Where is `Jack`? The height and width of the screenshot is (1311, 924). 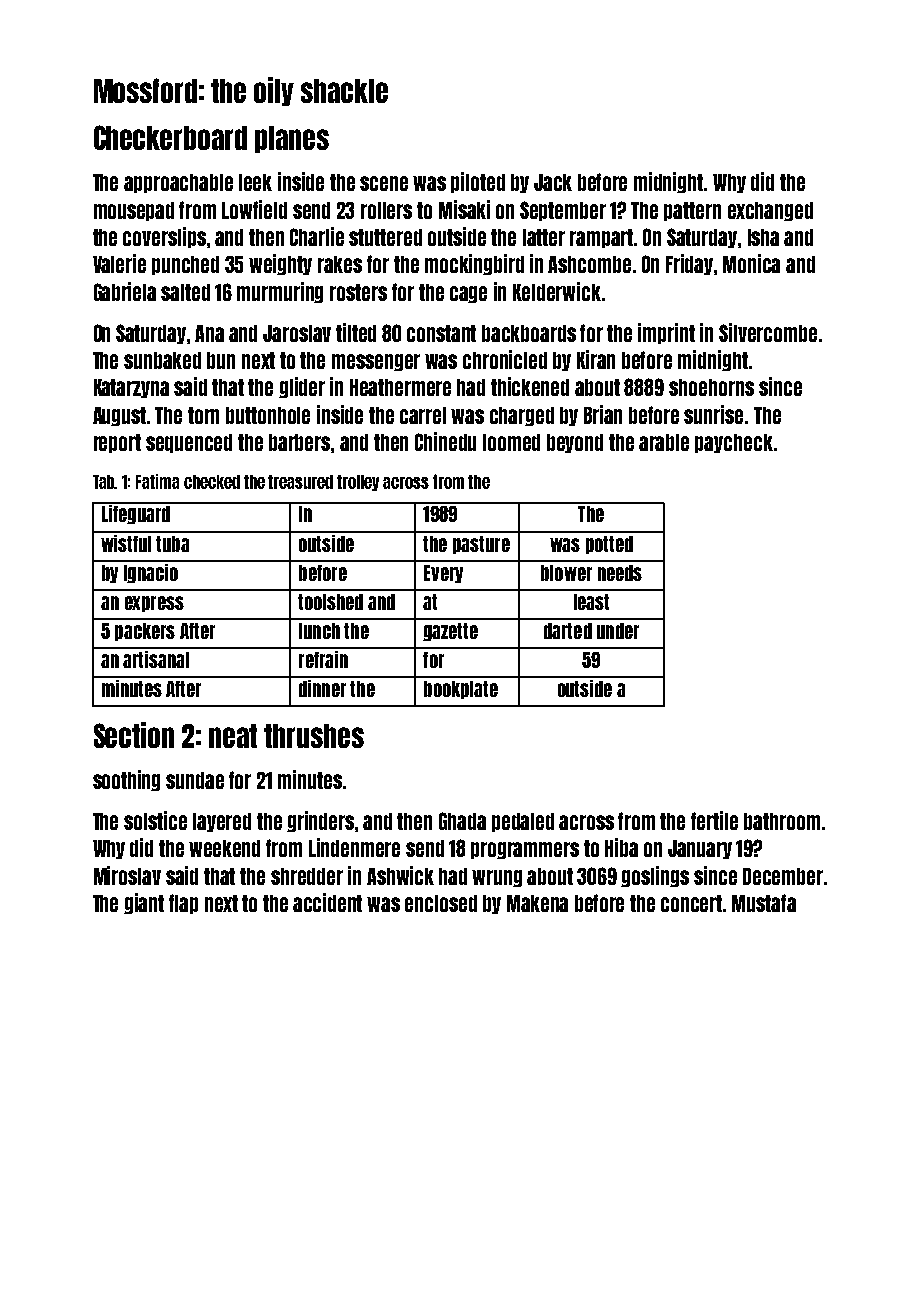
Jack is located at coordinates (553, 182).
